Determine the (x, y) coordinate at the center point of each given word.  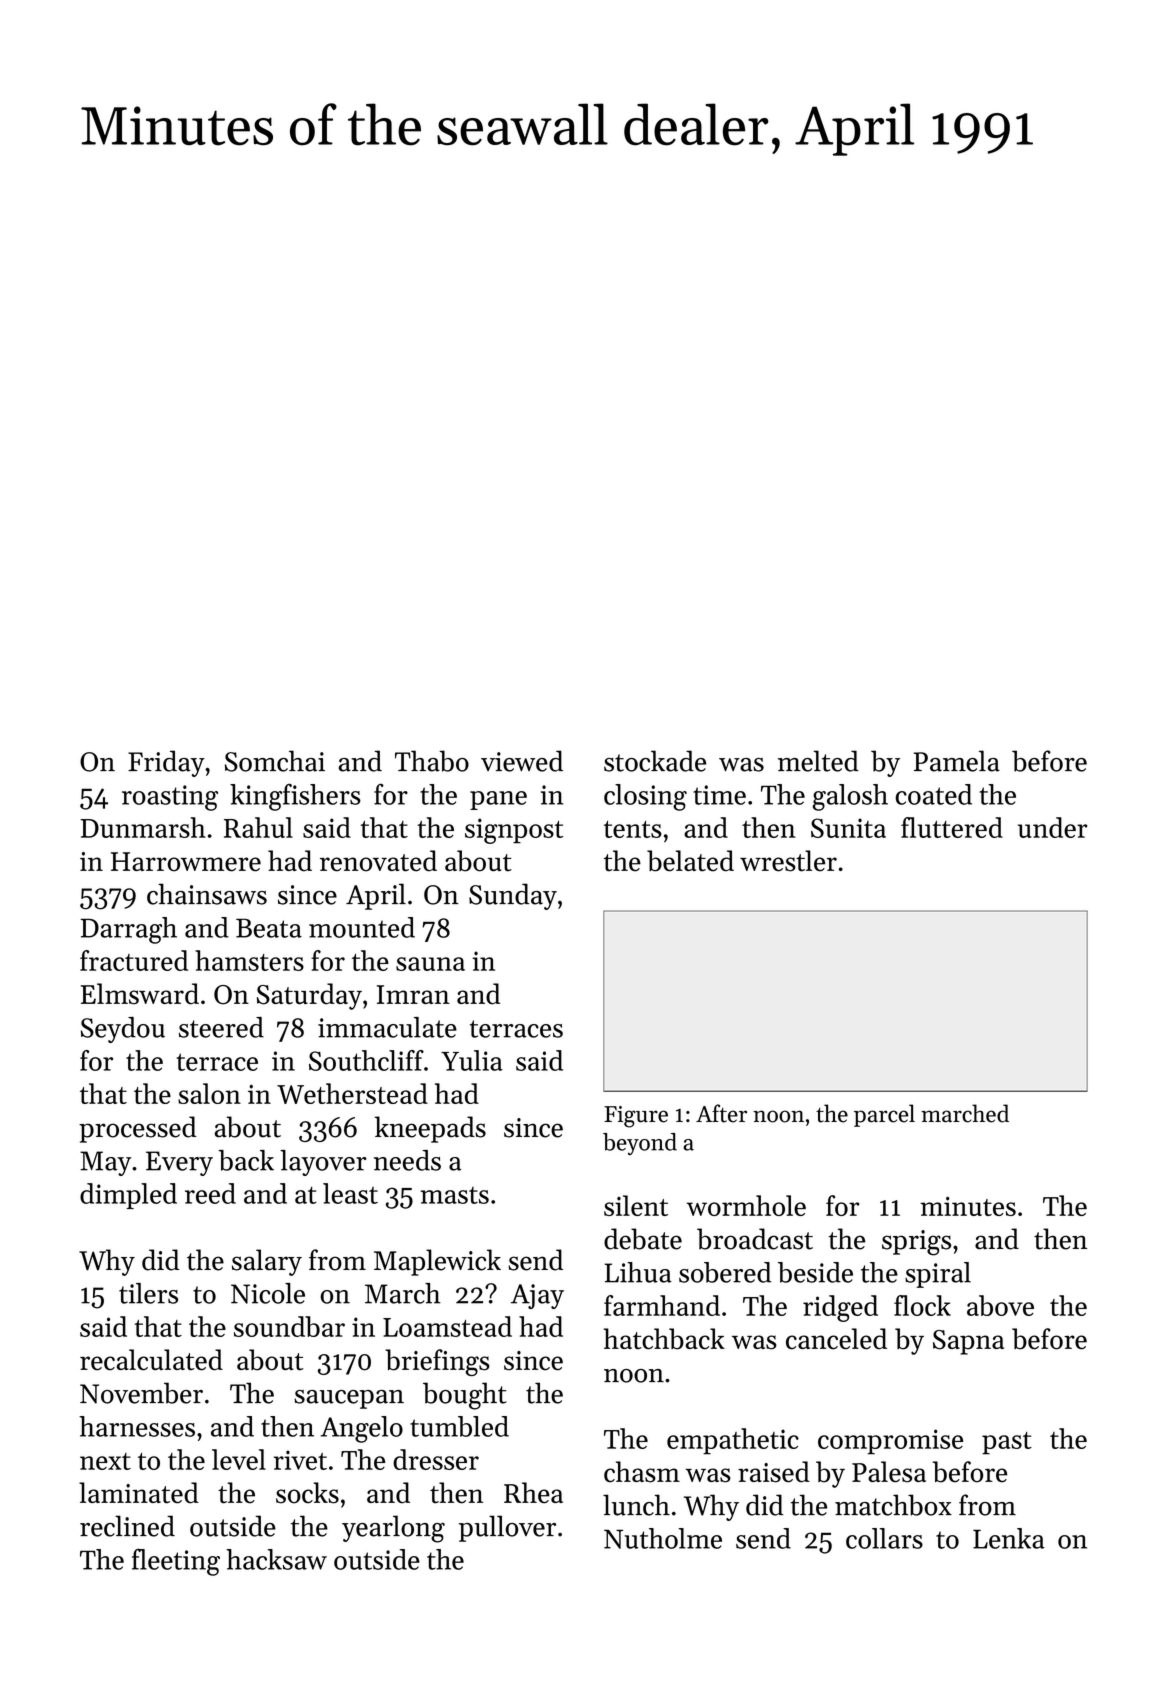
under (1053, 827)
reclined (127, 1526)
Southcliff (366, 1060)
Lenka (1009, 1538)
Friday (166, 763)
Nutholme (663, 1538)
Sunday (513, 896)
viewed (522, 761)
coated (934, 794)
